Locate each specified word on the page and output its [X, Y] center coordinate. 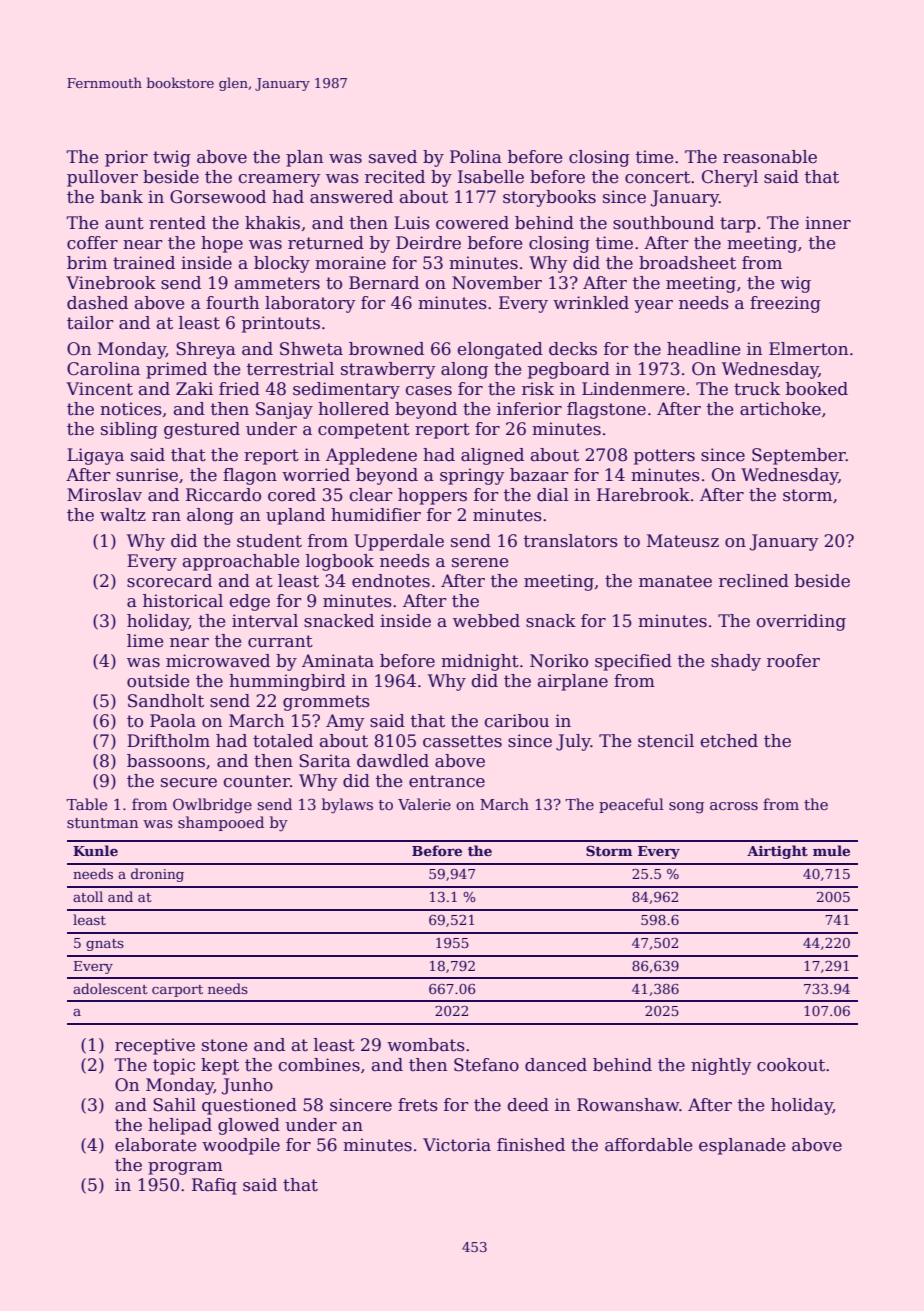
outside [158, 681]
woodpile [241, 1146]
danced [556, 1065]
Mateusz [683, 541]
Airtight [777, 852]
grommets [326, 703]
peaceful [631, 805]
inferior [529, 409]
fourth [232, 303]
